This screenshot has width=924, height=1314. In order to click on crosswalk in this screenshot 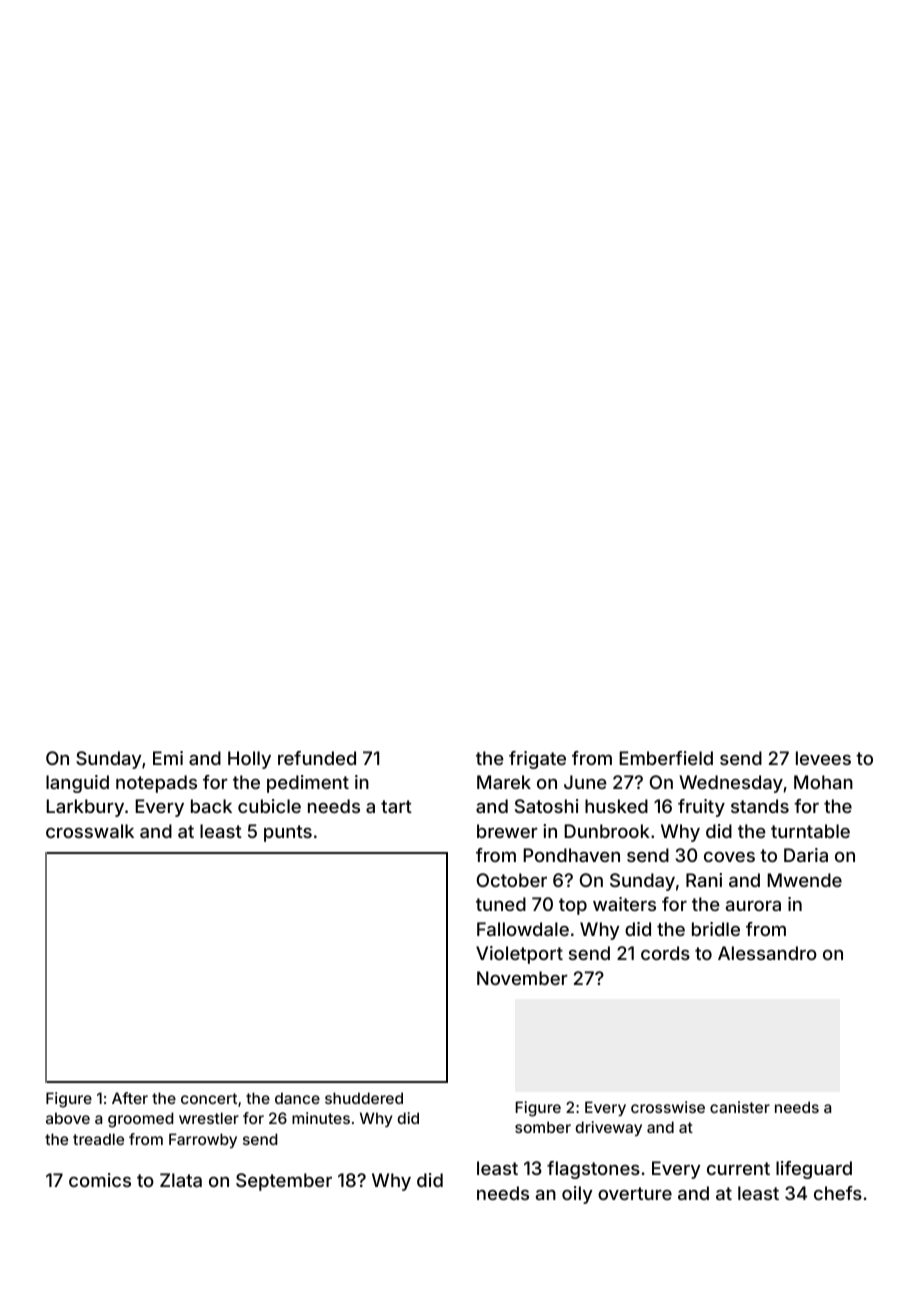, I will do `click(90, 831)`.
